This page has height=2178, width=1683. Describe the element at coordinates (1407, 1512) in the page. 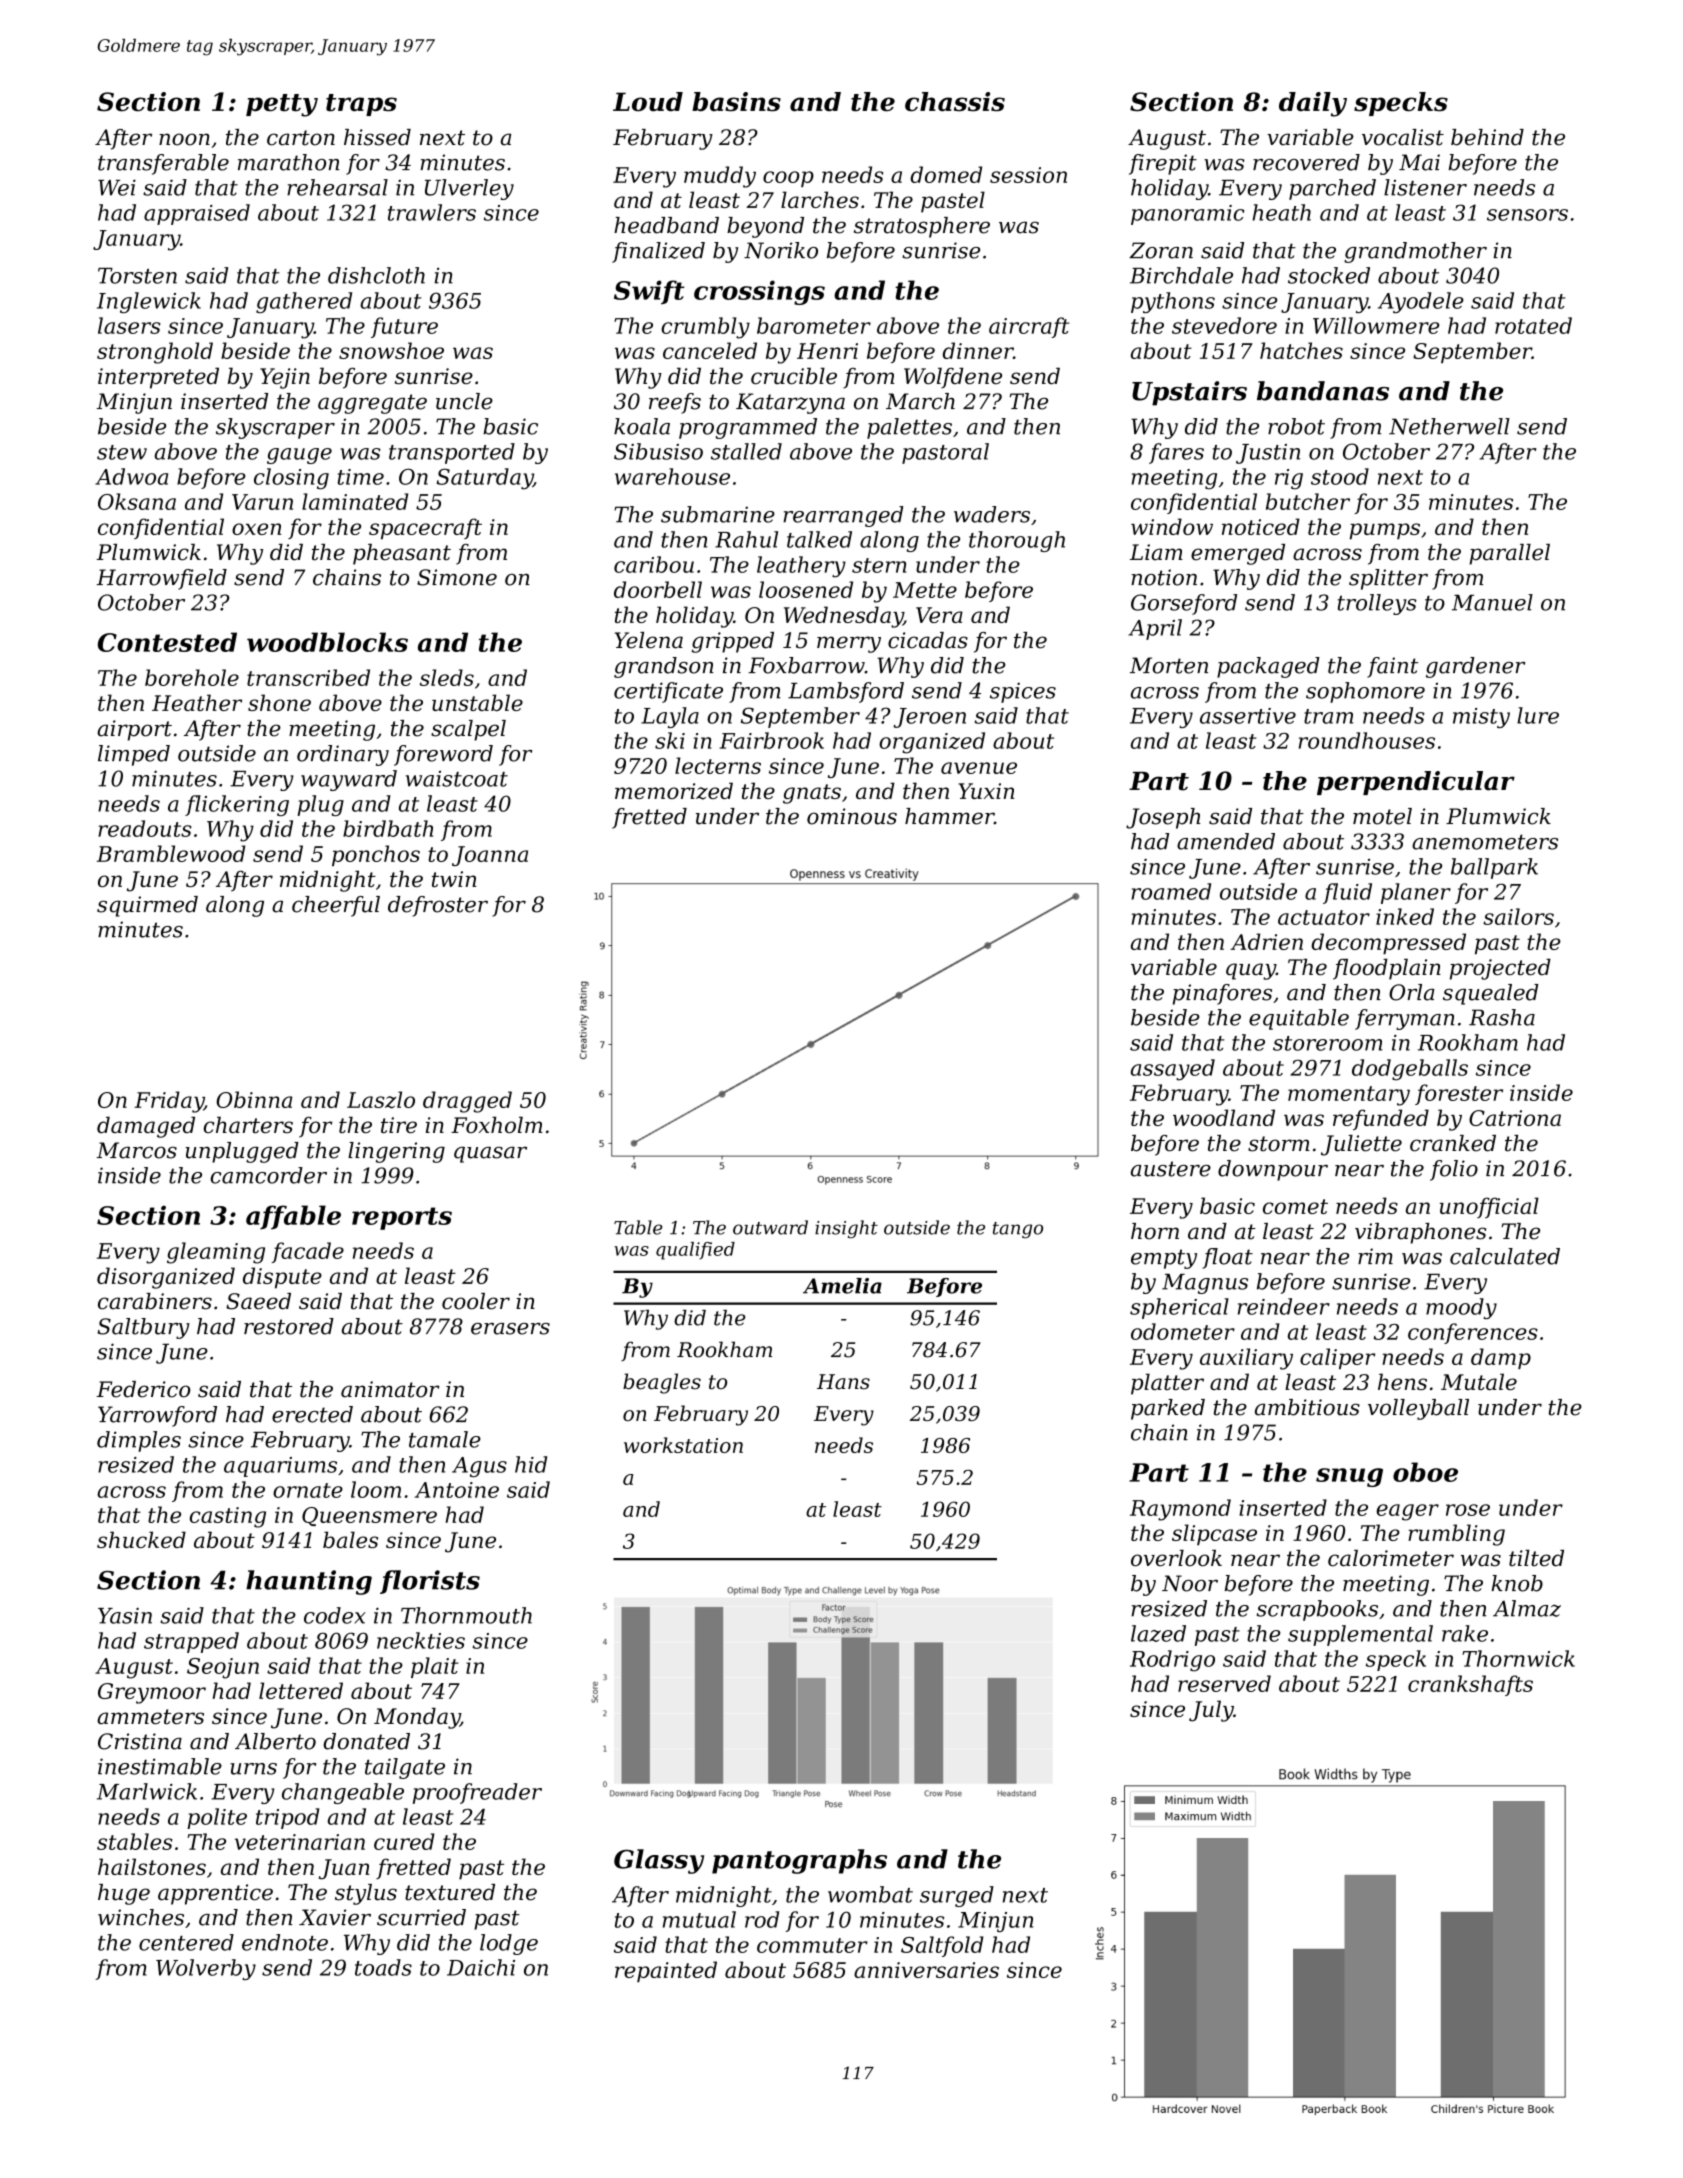

I see `eager` at that location.
